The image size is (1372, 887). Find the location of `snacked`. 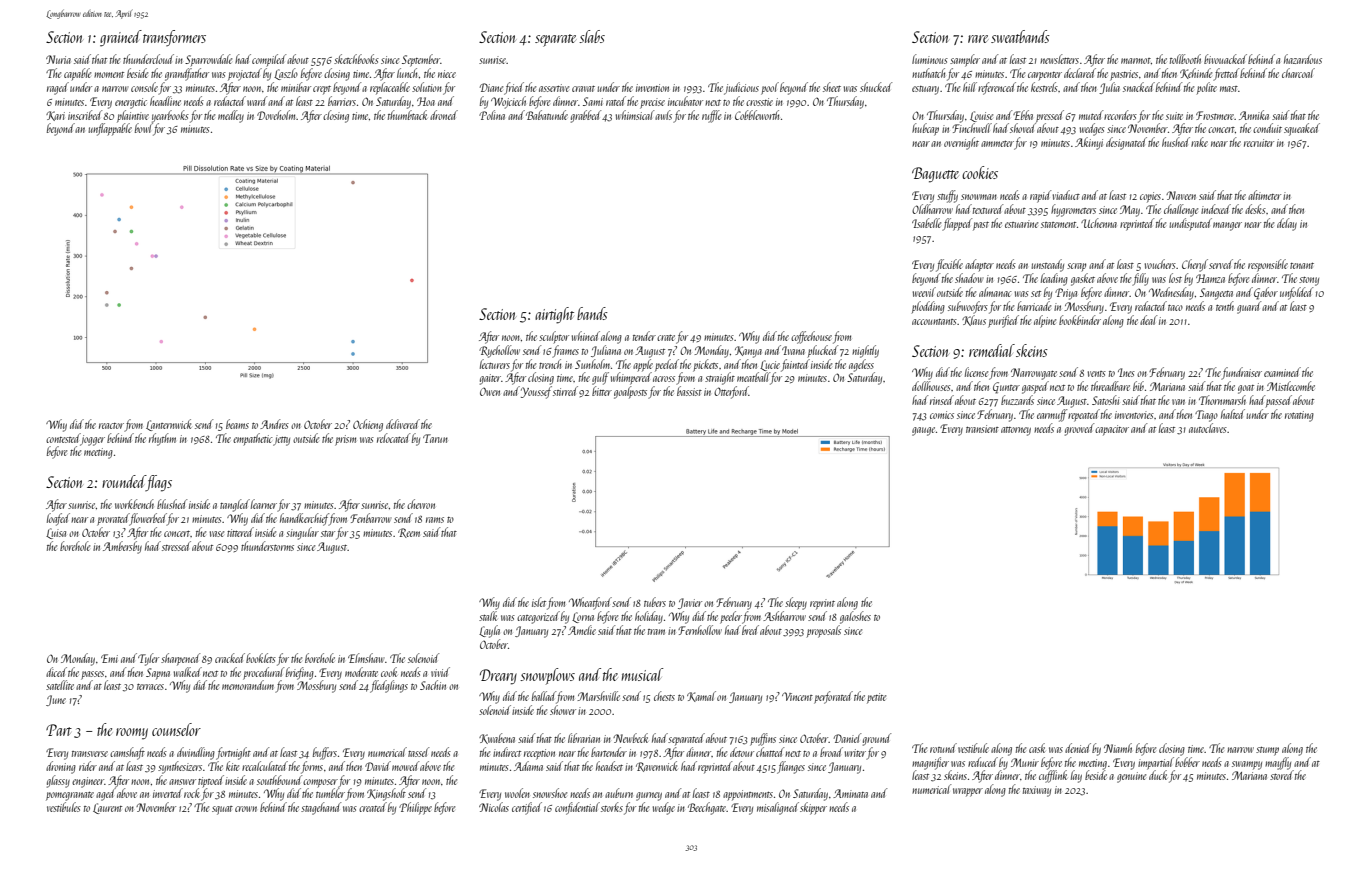

snacked is located at coordinates (1139, 87).
